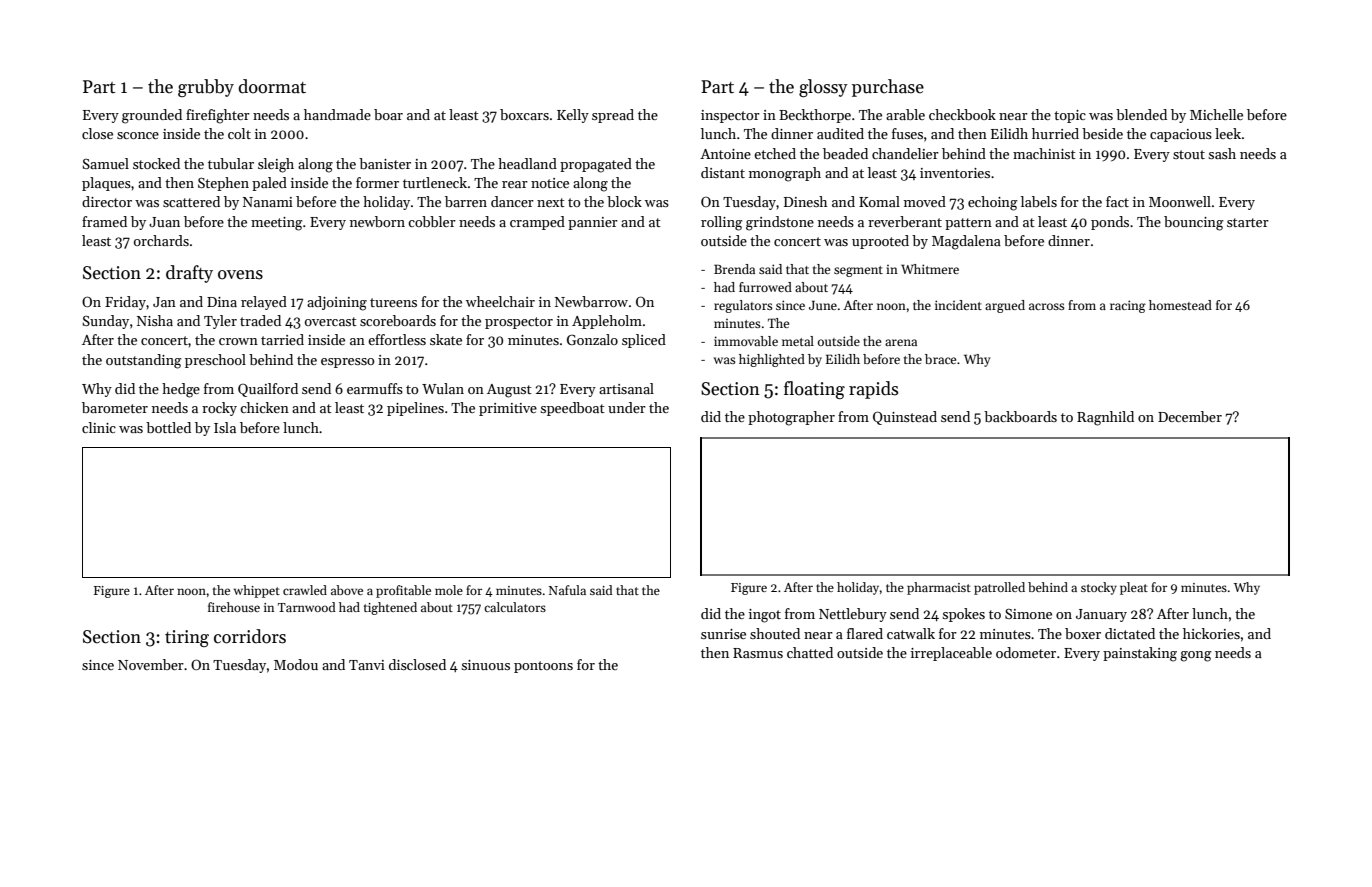  Describe the element at coordinates (347, 363) in the screenshot. I see `espresso` at that location.
